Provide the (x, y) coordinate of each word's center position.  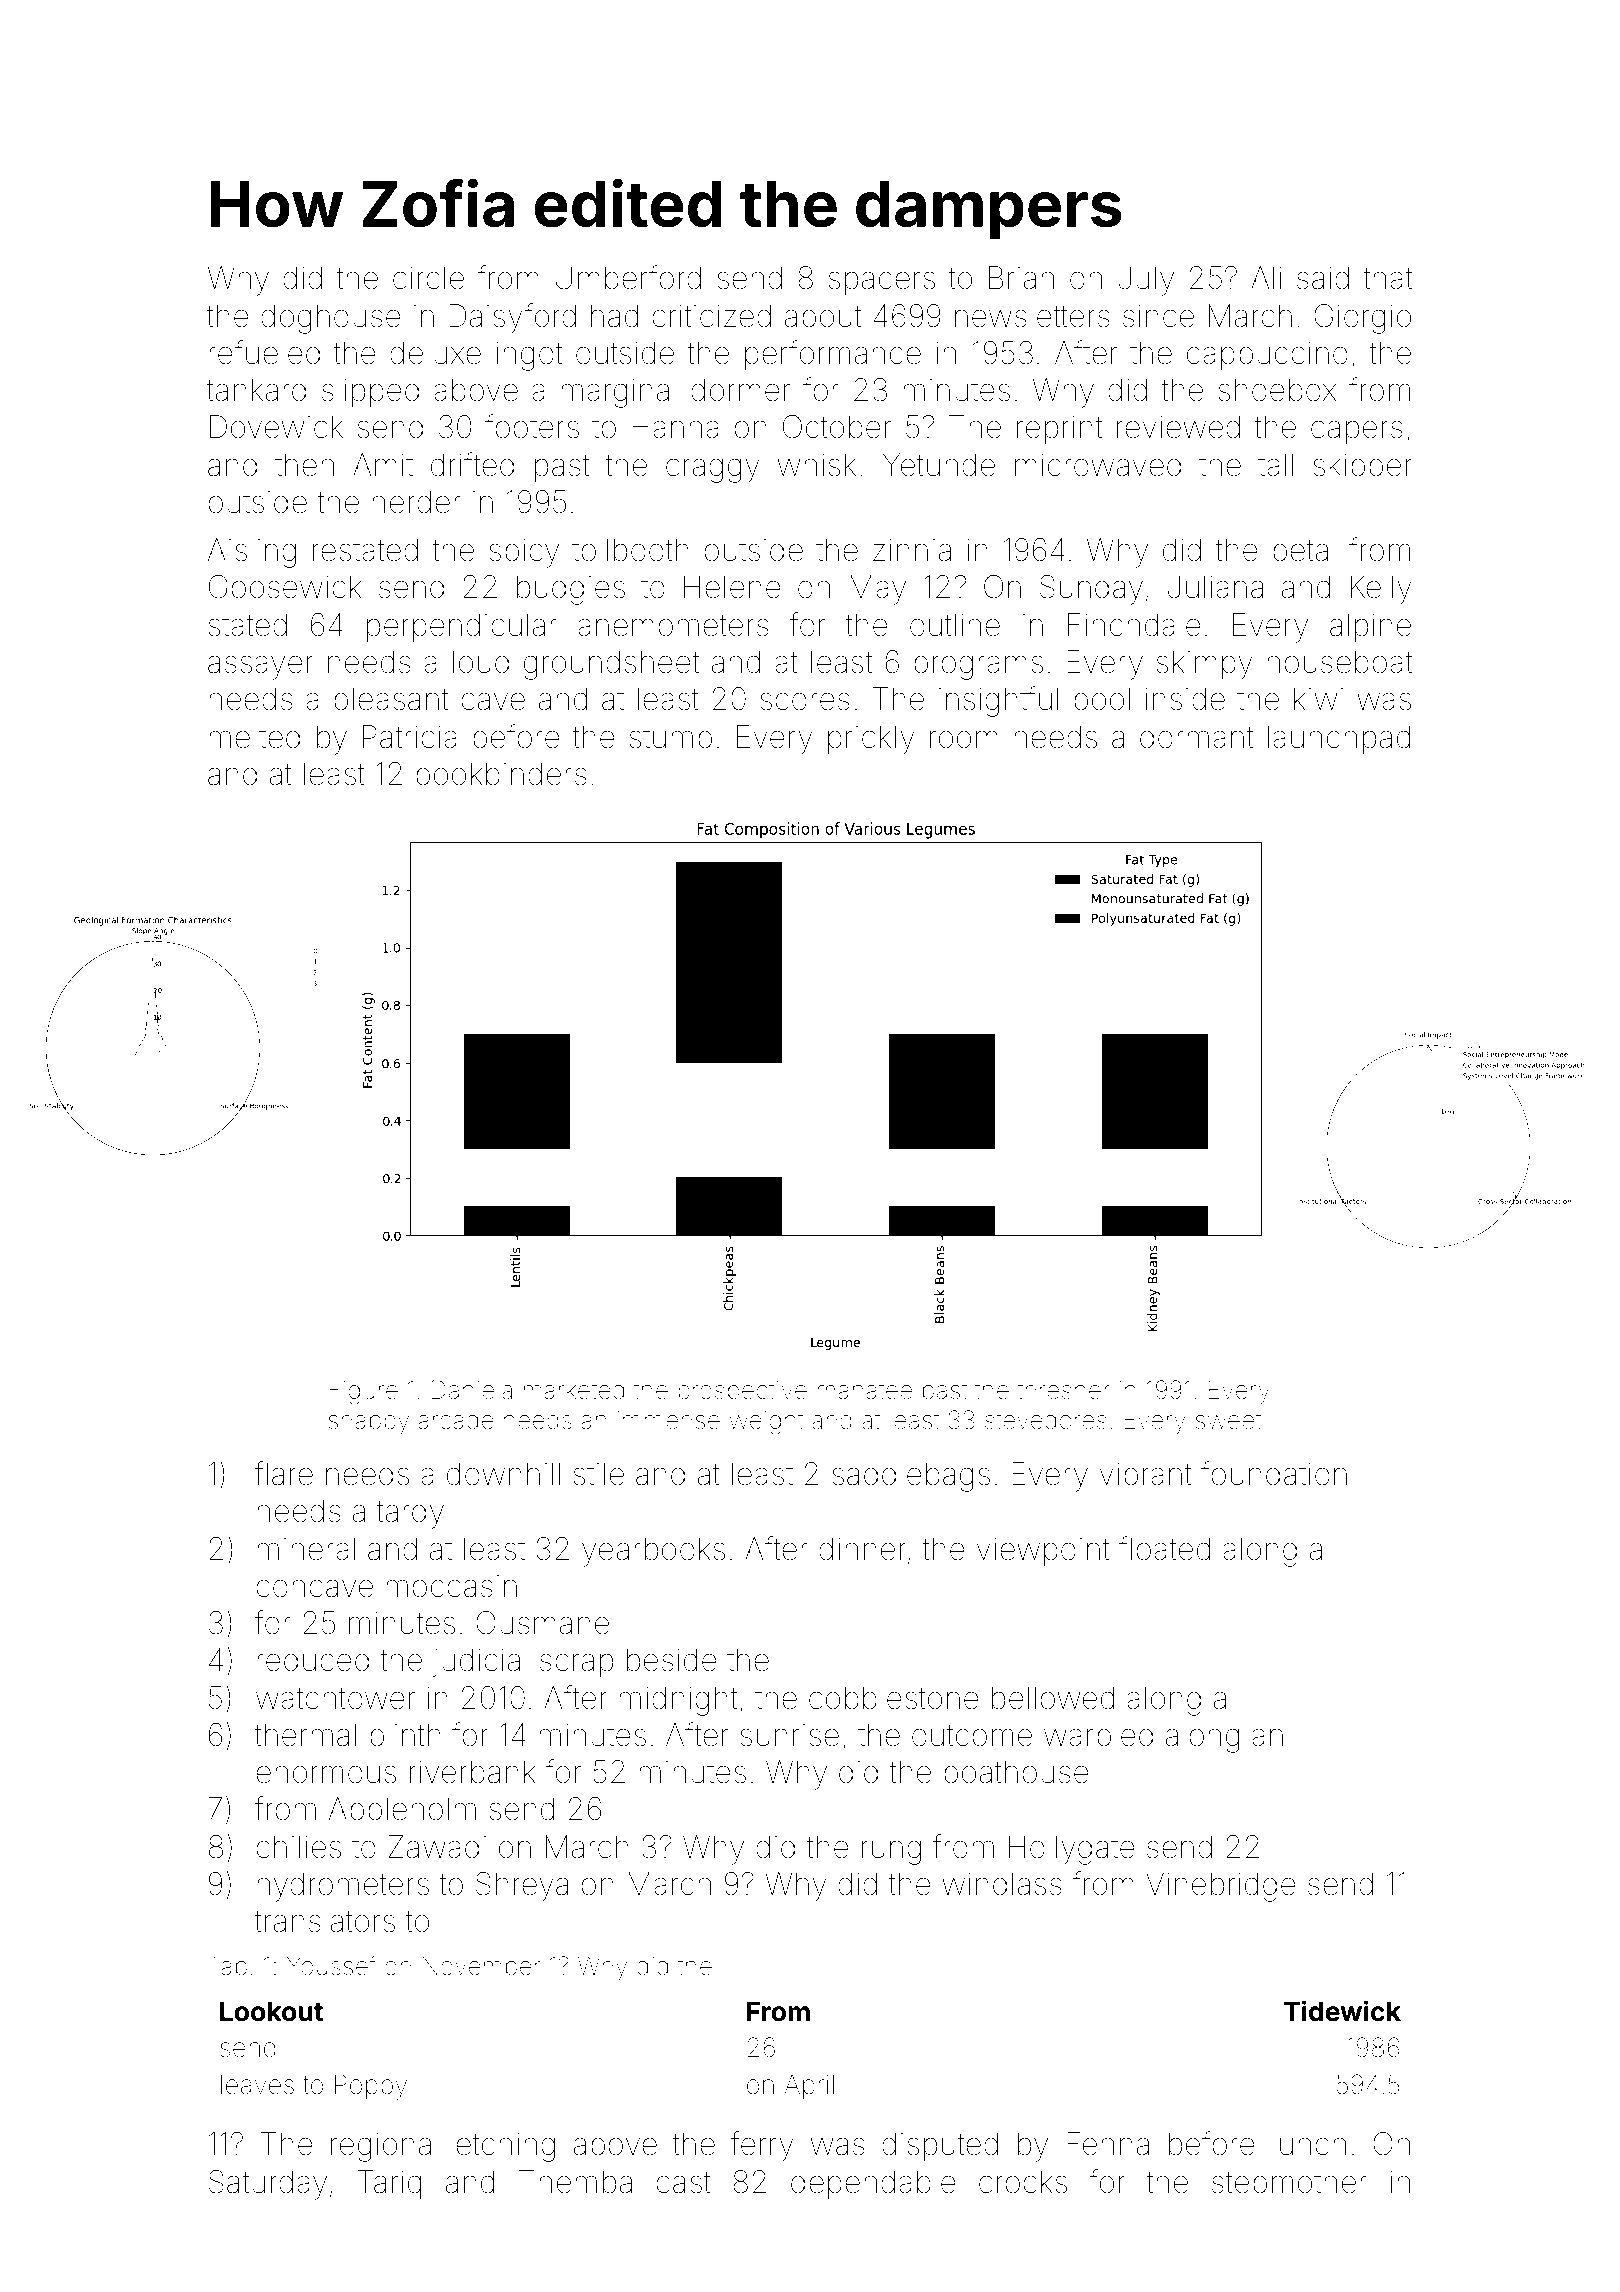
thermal (305, 1735)
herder (416, 502)
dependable (873, 2184)
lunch (1309, 2144)
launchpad (1339, 739)
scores (805, 701)
